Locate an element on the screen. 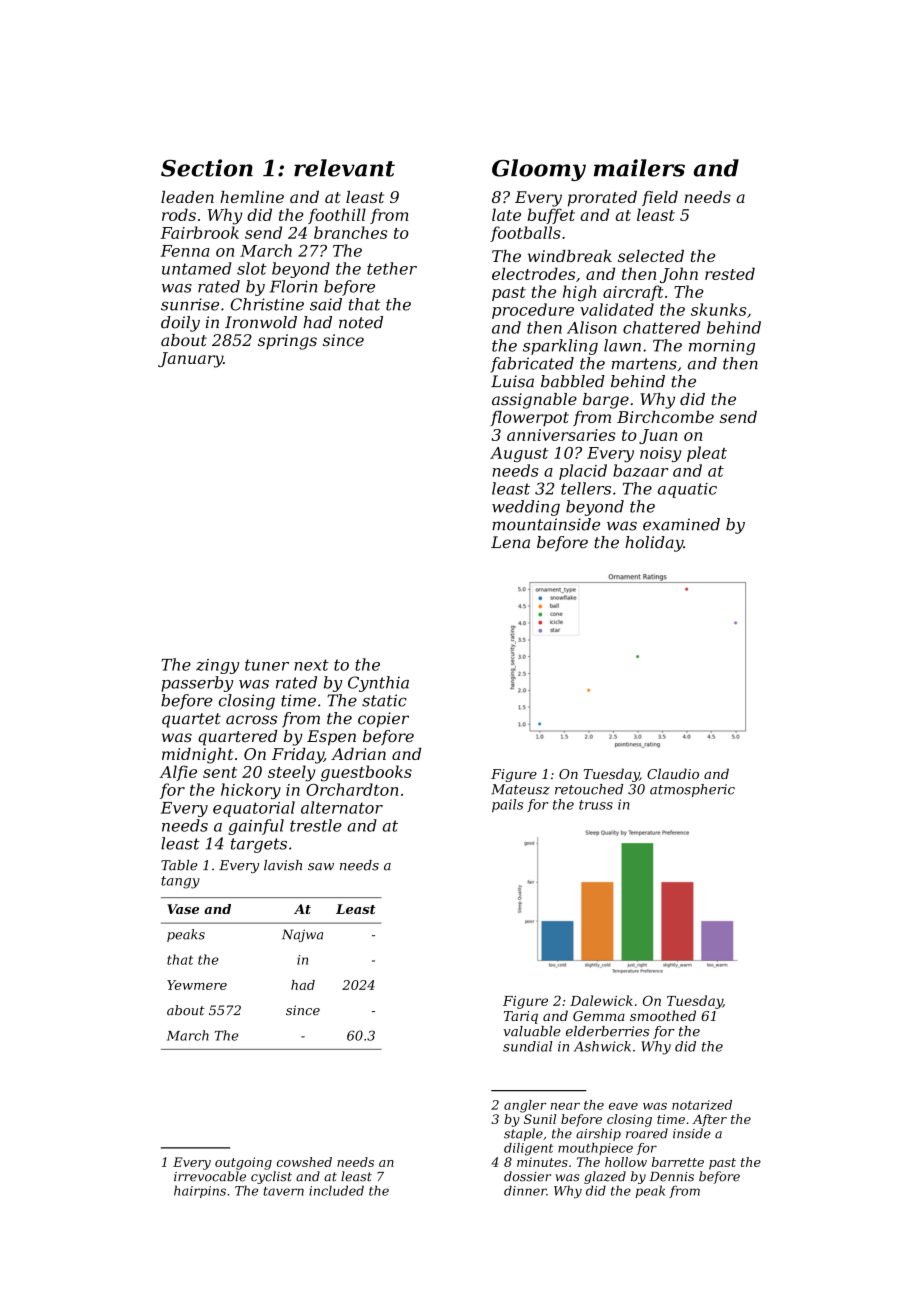 This screenshot has height=1311, width=924. smoothed is located at coordinates (663, 1015).
